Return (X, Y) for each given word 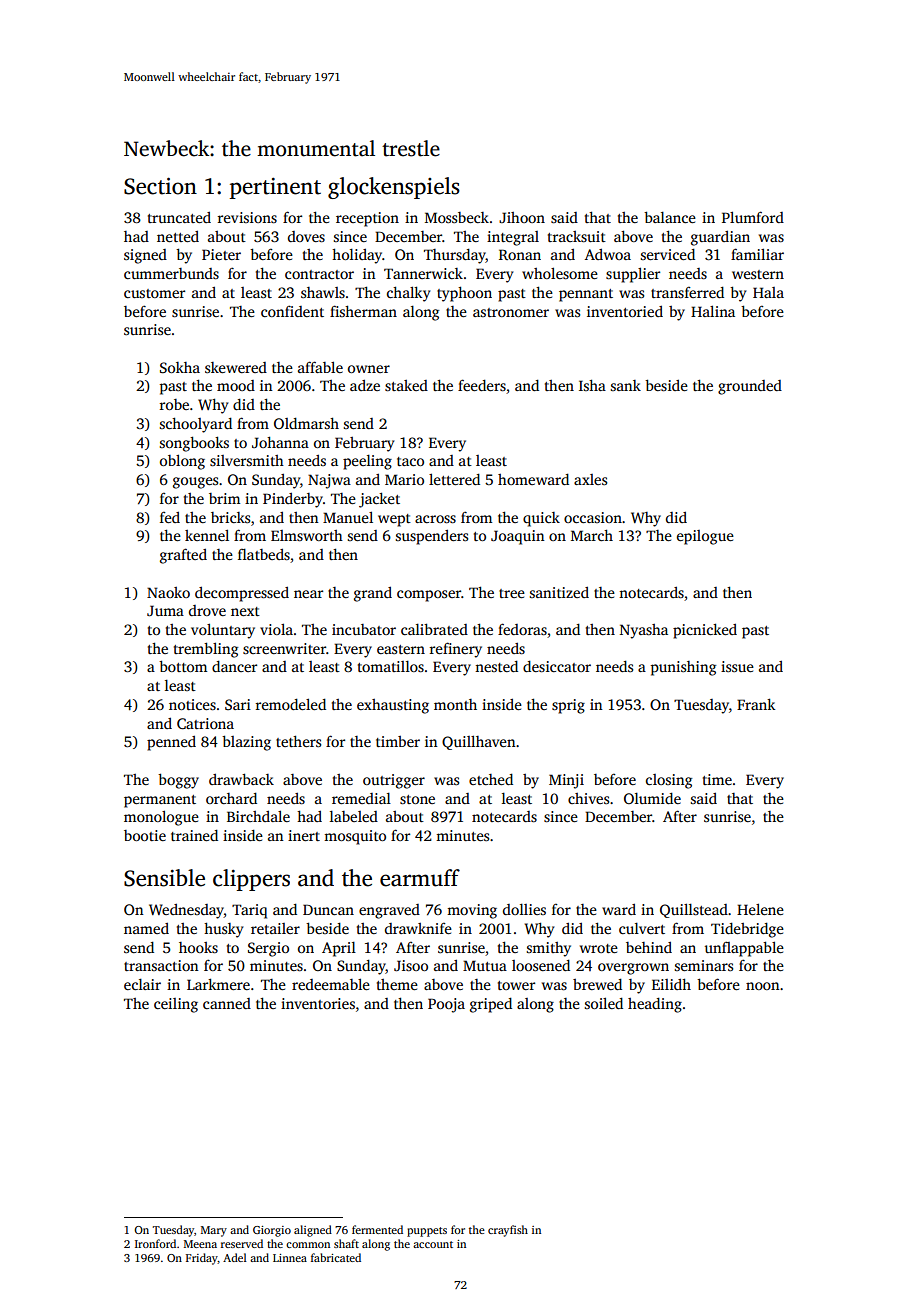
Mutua (485, 965)
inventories (318, 1003)
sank (626, 385)
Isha (592, 385)
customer (154, 293)
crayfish (508, 1231)
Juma (165, 610)
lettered (454, 479)
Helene (760, 909)
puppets (427, 1232)
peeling (367, 462)
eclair (142, 984)
